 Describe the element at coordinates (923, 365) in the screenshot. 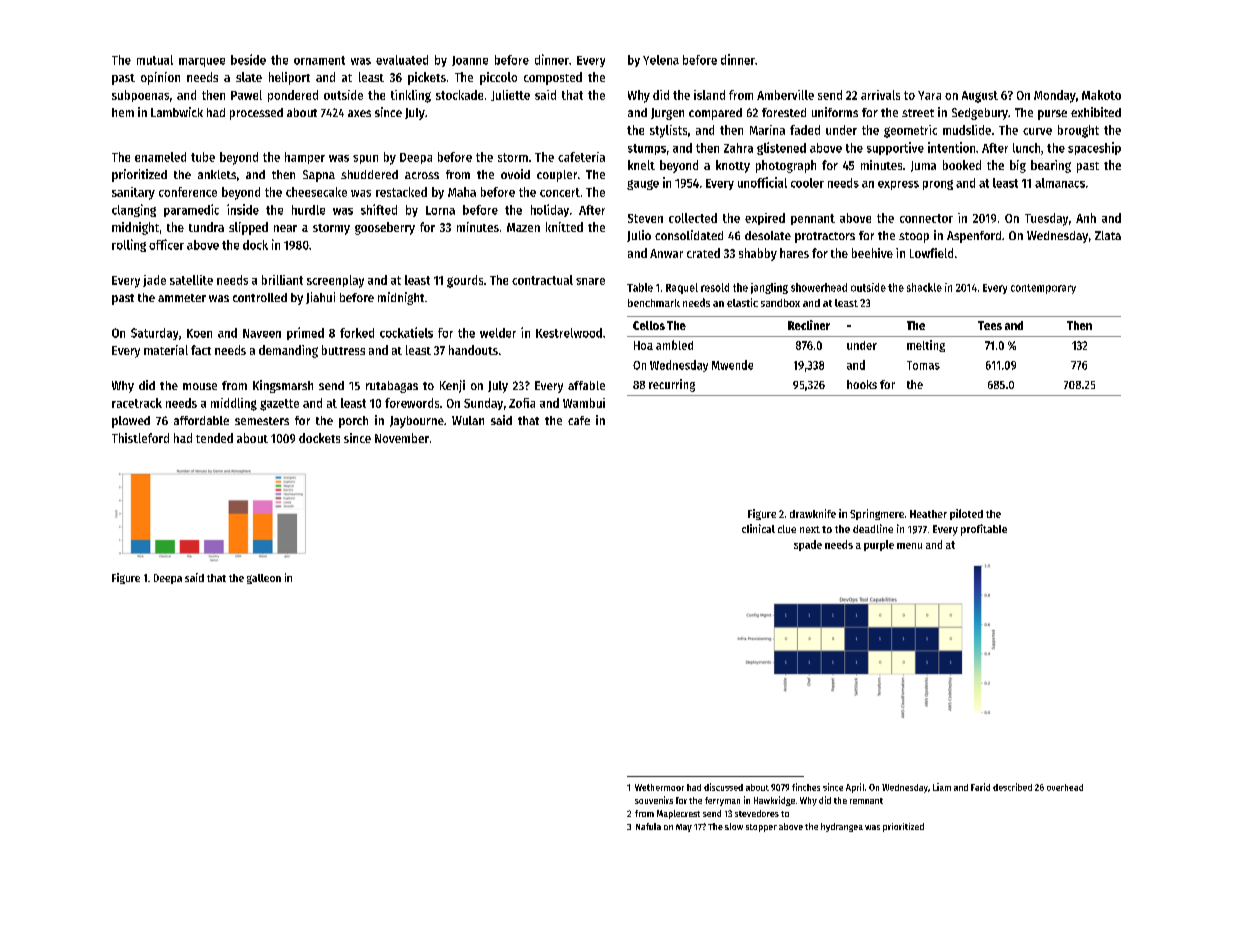

I see `Tomas` at that location.
